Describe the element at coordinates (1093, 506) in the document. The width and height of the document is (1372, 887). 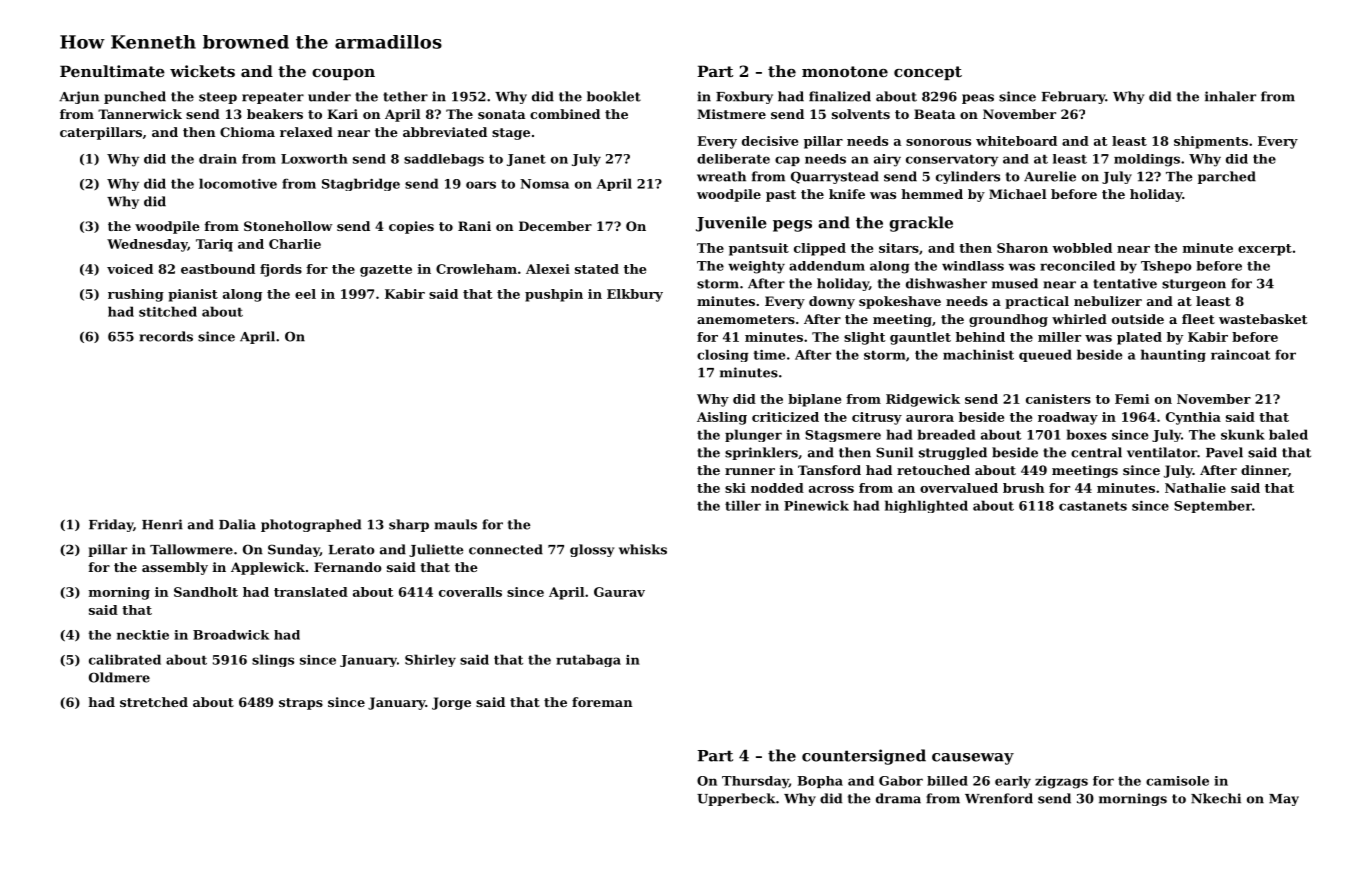
I see `castanets` at that location.
